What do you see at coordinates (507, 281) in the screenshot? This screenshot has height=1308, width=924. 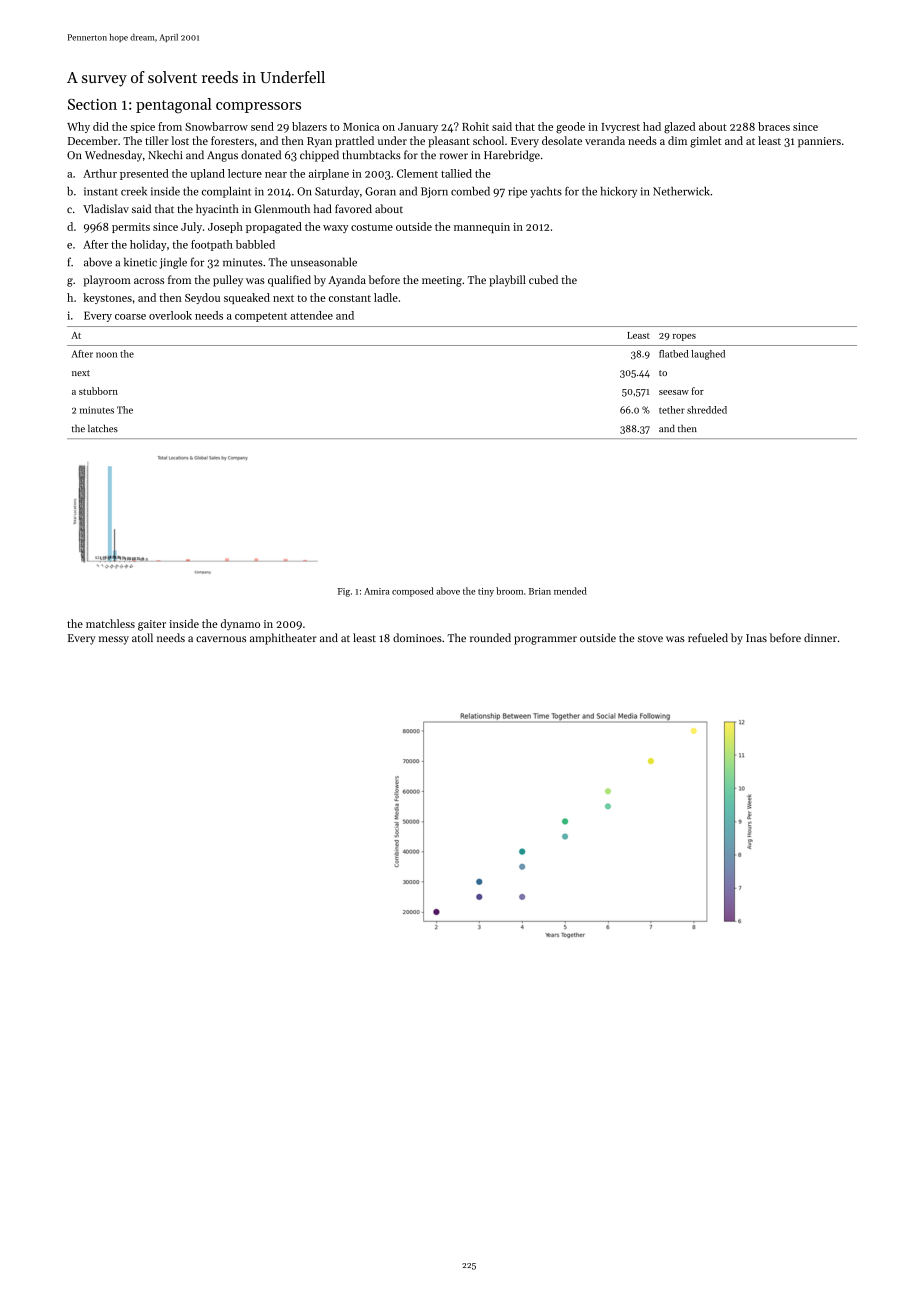 I see `playbill` at bounding box center [507, 281].
